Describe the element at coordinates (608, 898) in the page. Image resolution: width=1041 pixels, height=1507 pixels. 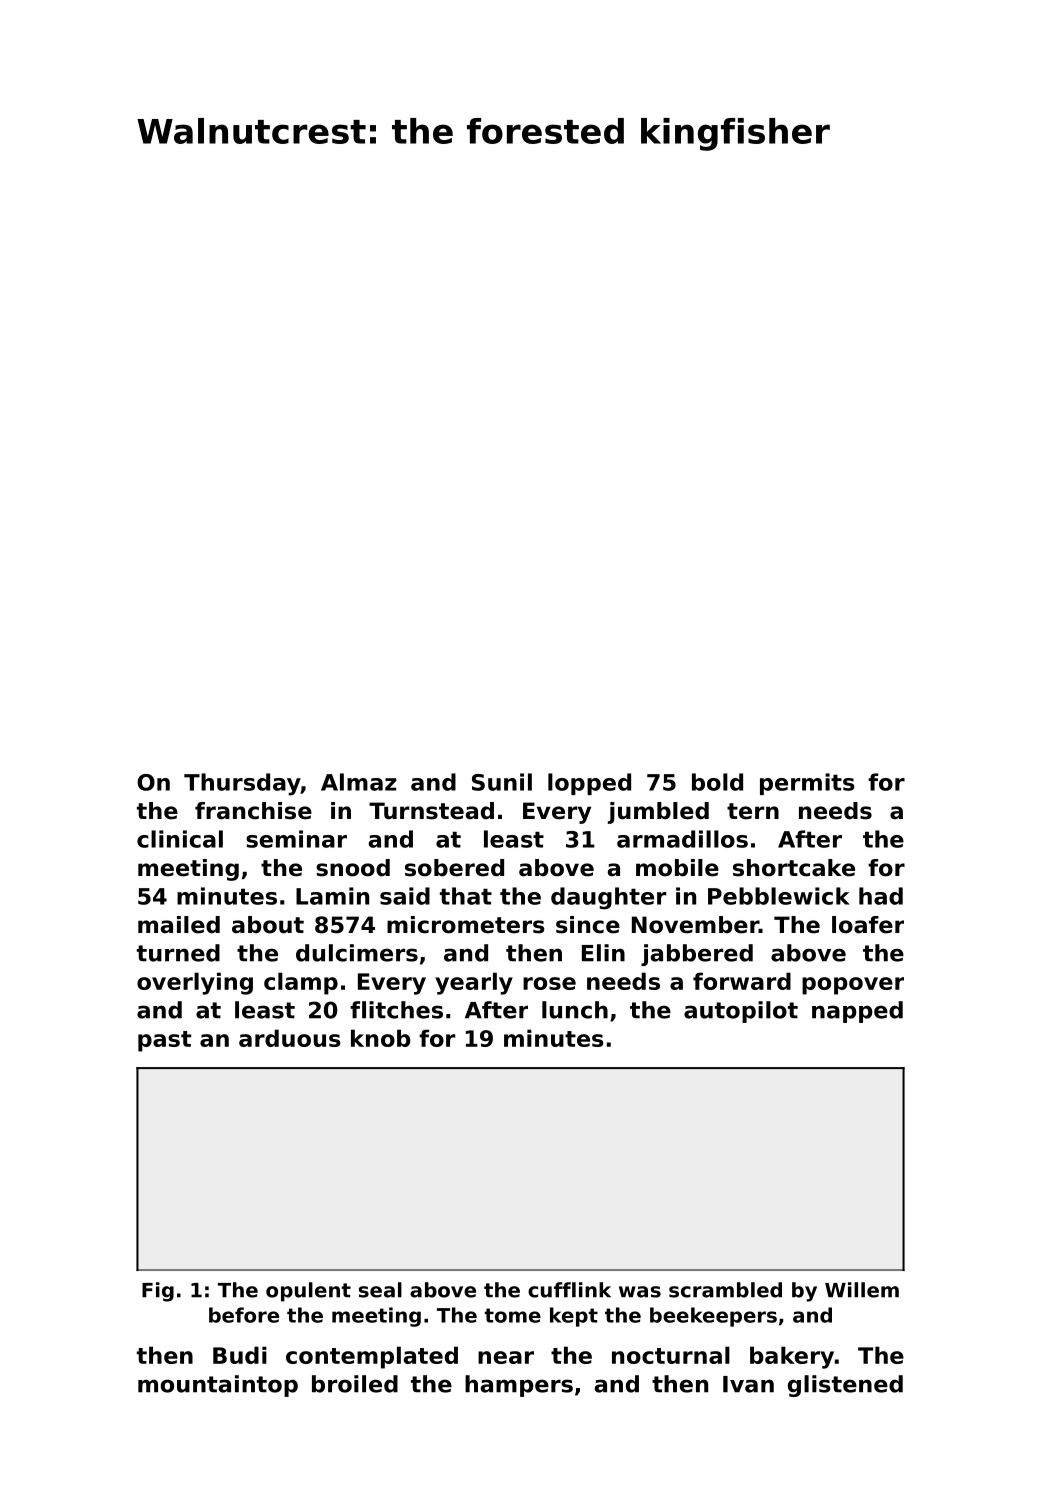
I see `daughter` at that location.
